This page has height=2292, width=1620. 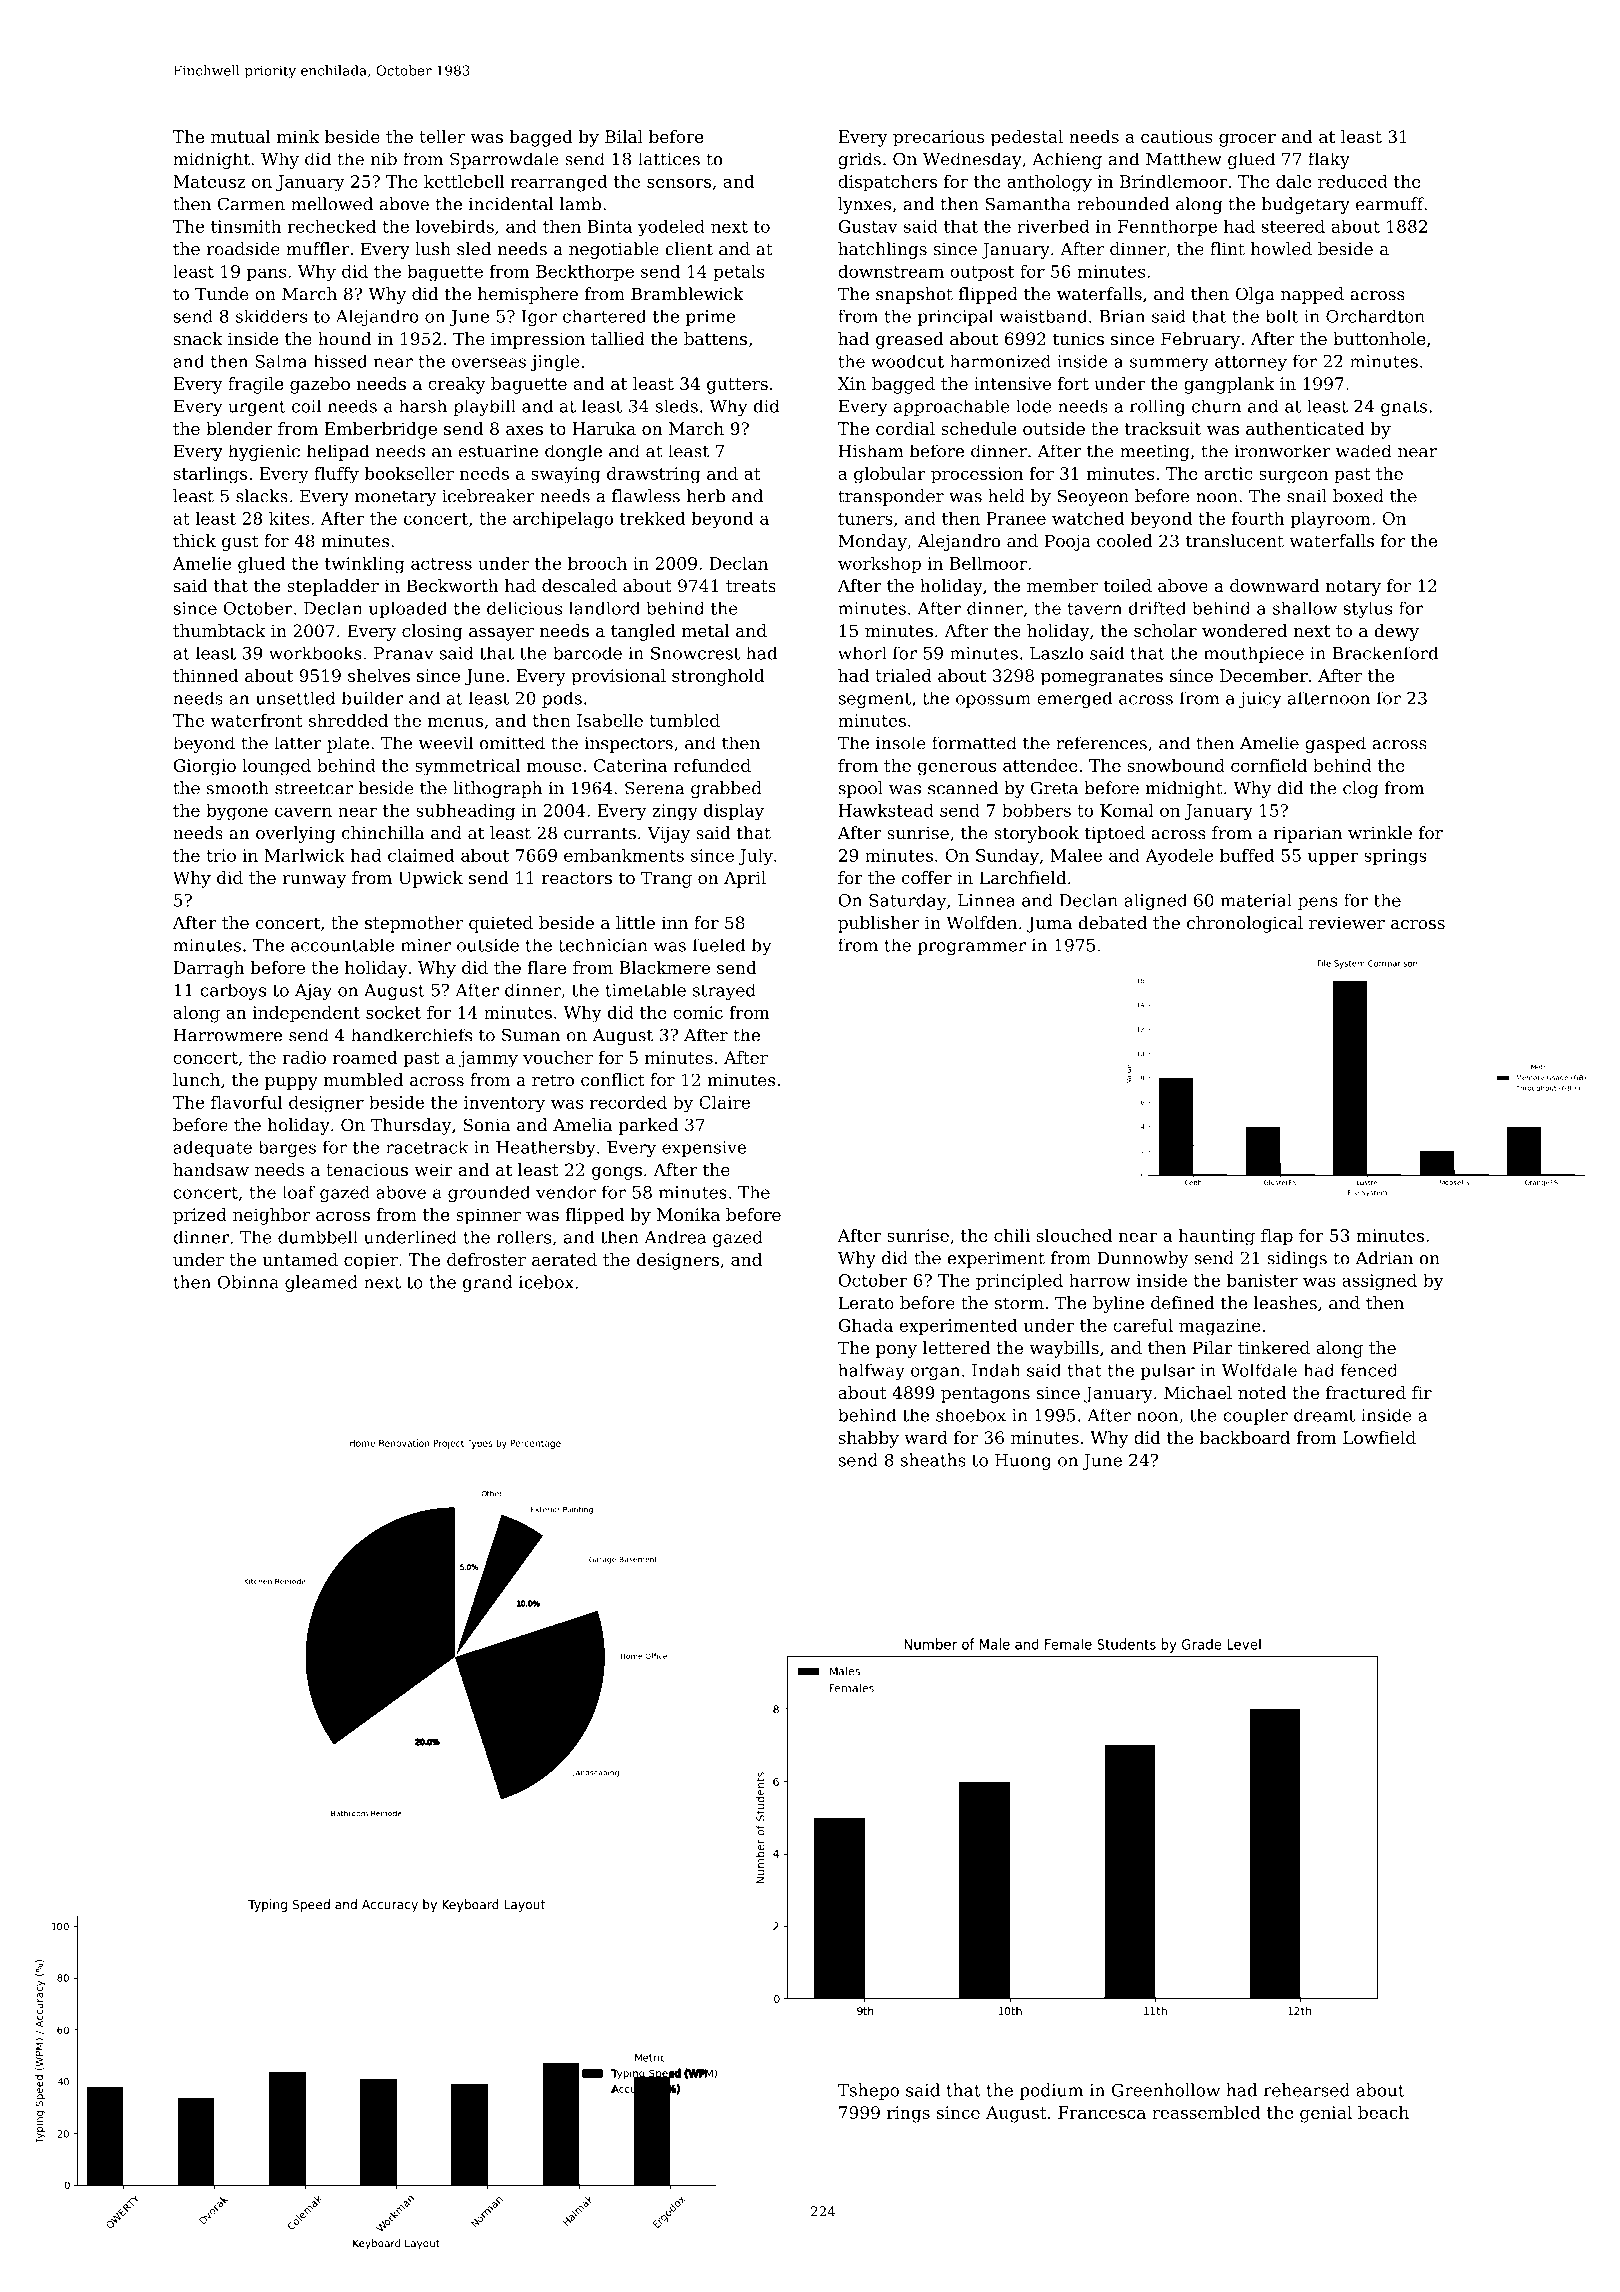 What do you see at coordinates (221, 855) in the page?
I see `trio` at bounding box center [221, 855].
